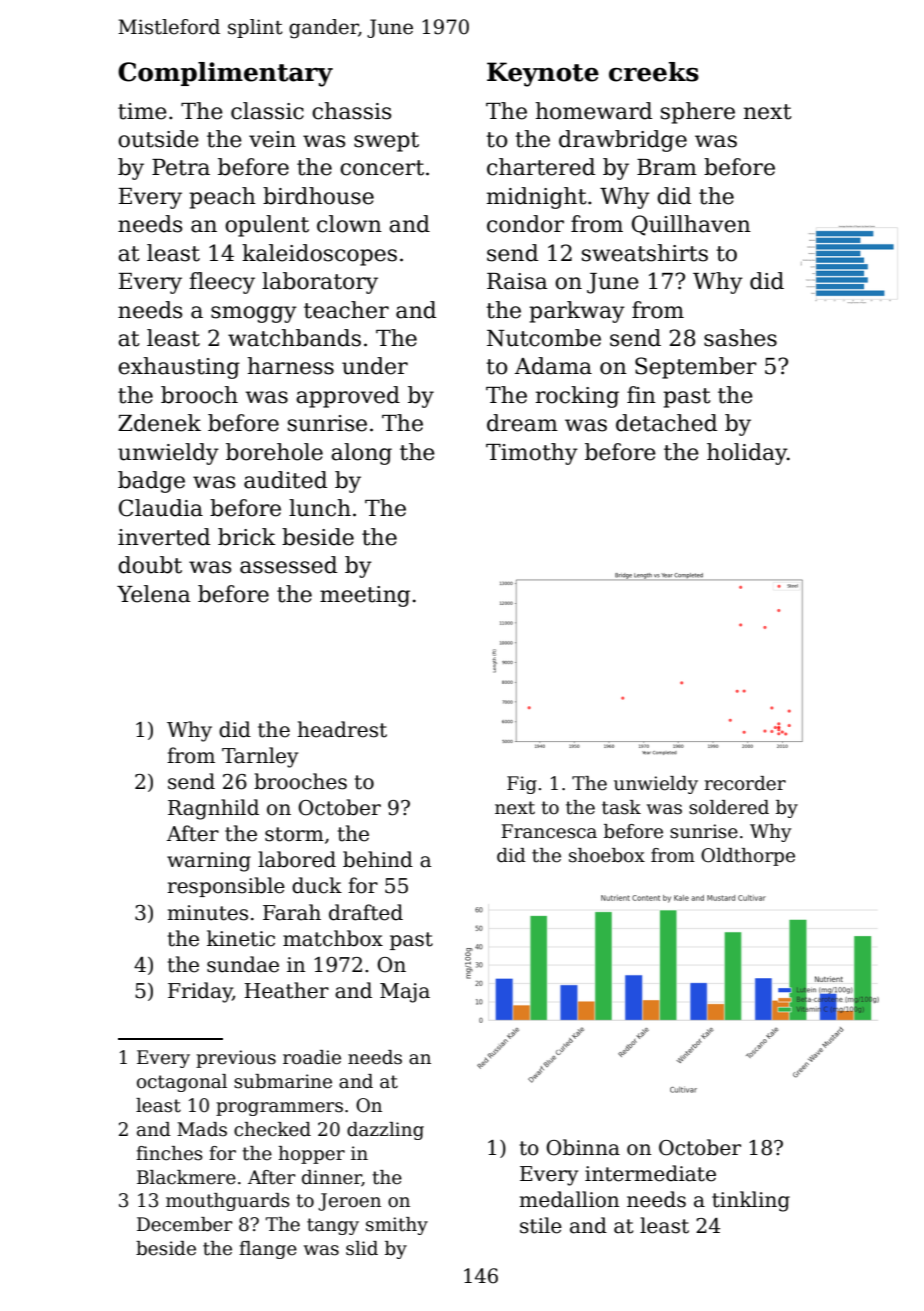 This image has width=924, height=1311. Describe the element at coordinates (397, 1226) in the image. I see `smithy` at that location.
